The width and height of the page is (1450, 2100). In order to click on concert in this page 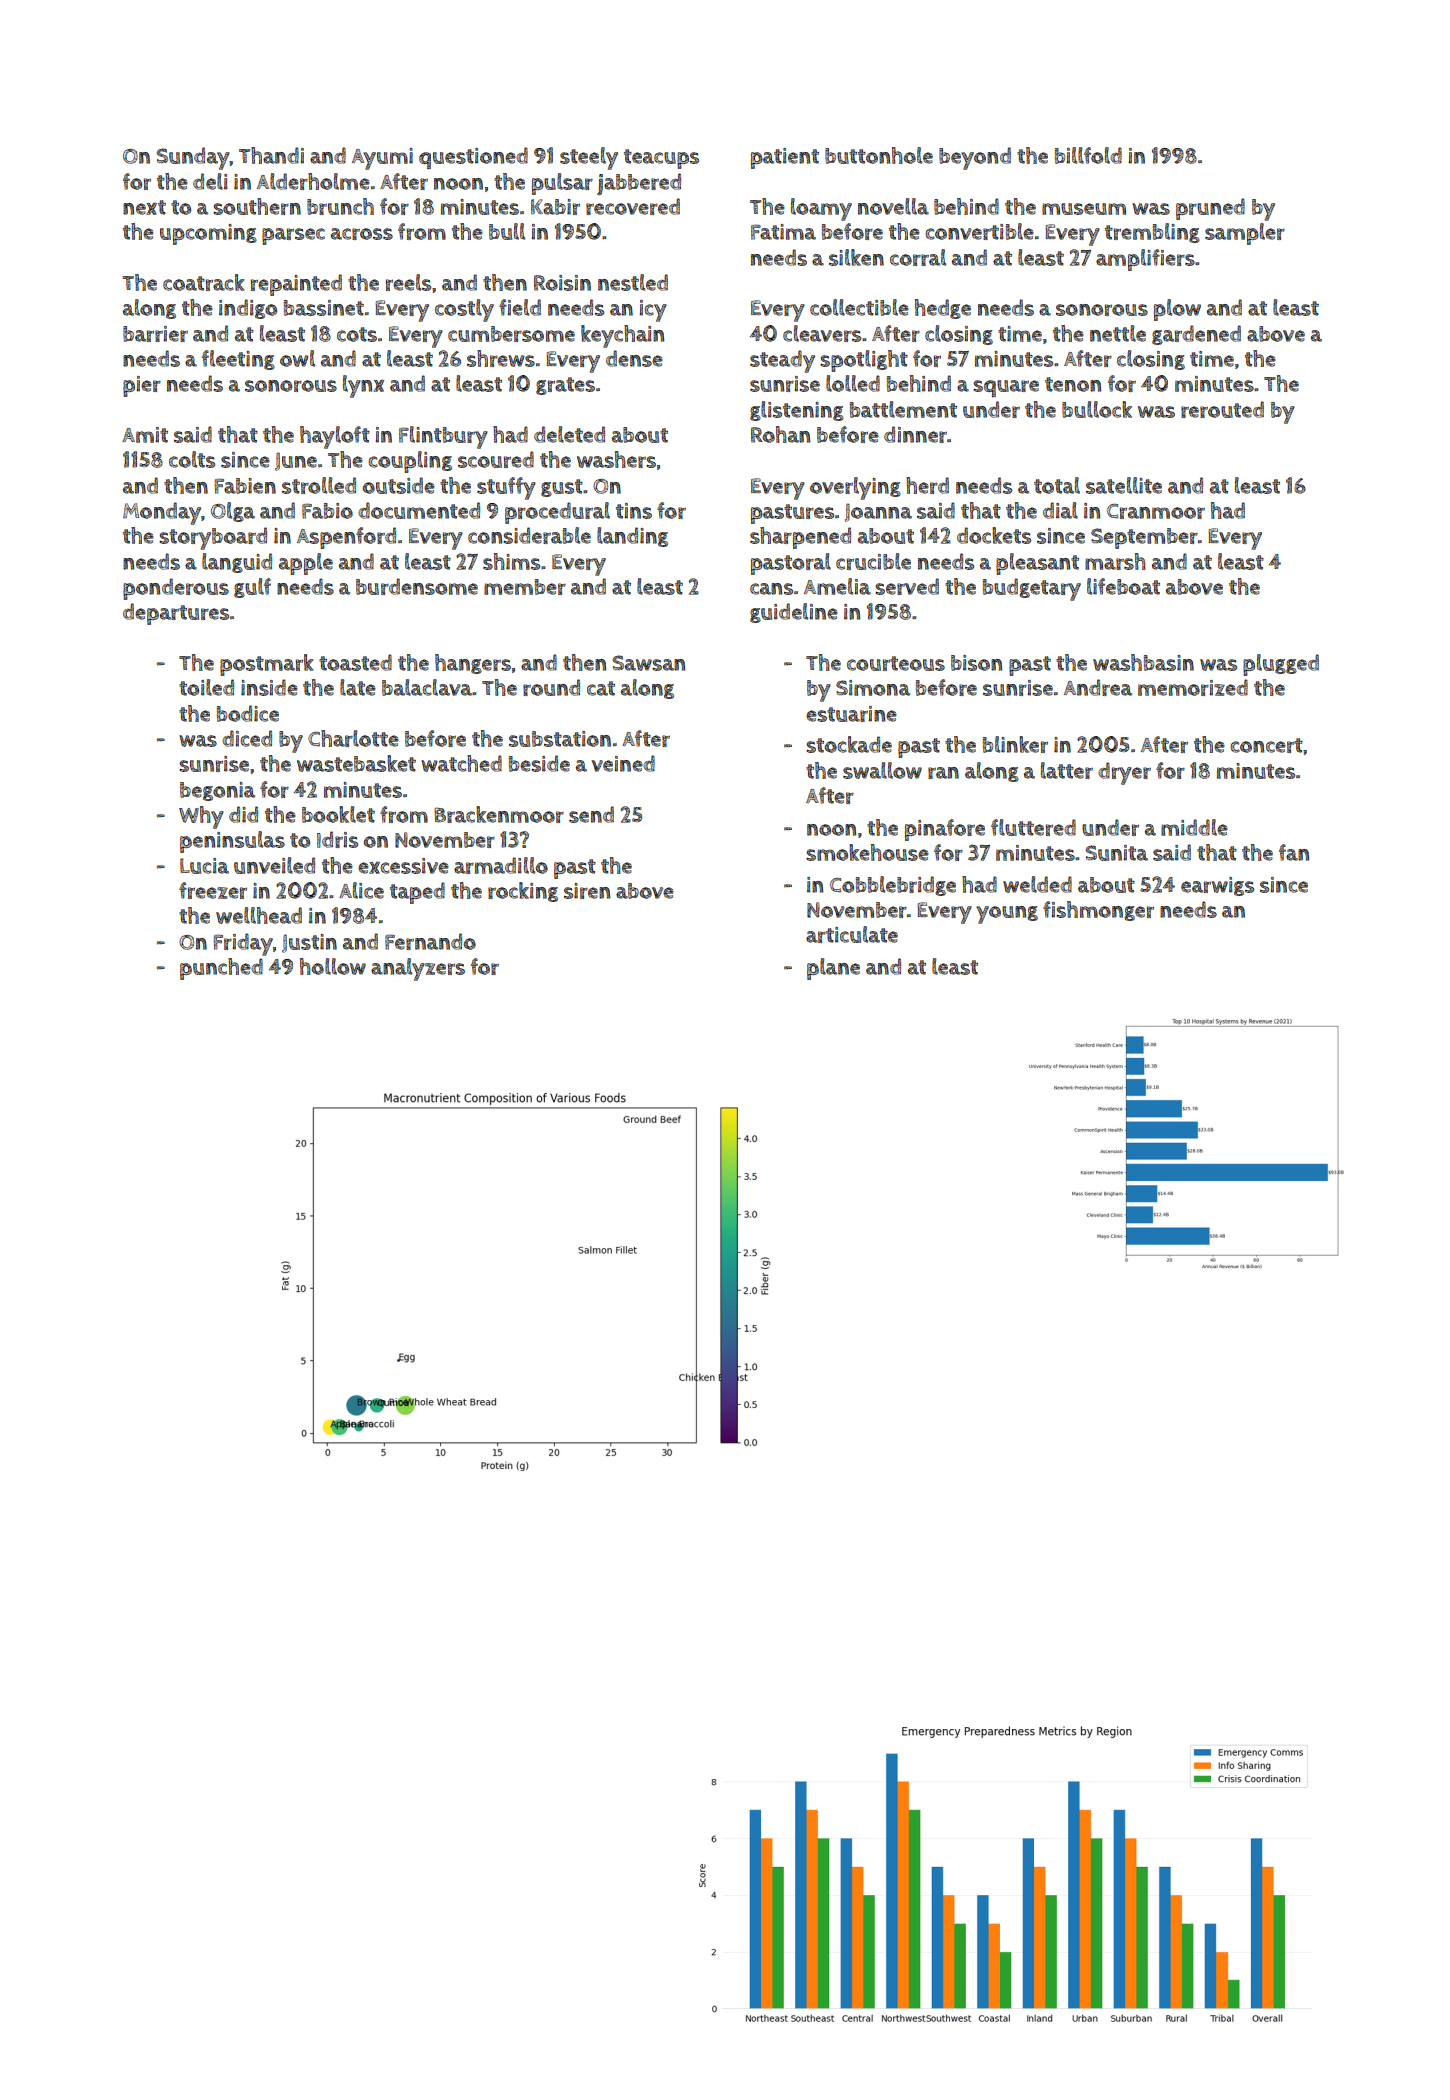, I will do `click(1266, 745)`.
